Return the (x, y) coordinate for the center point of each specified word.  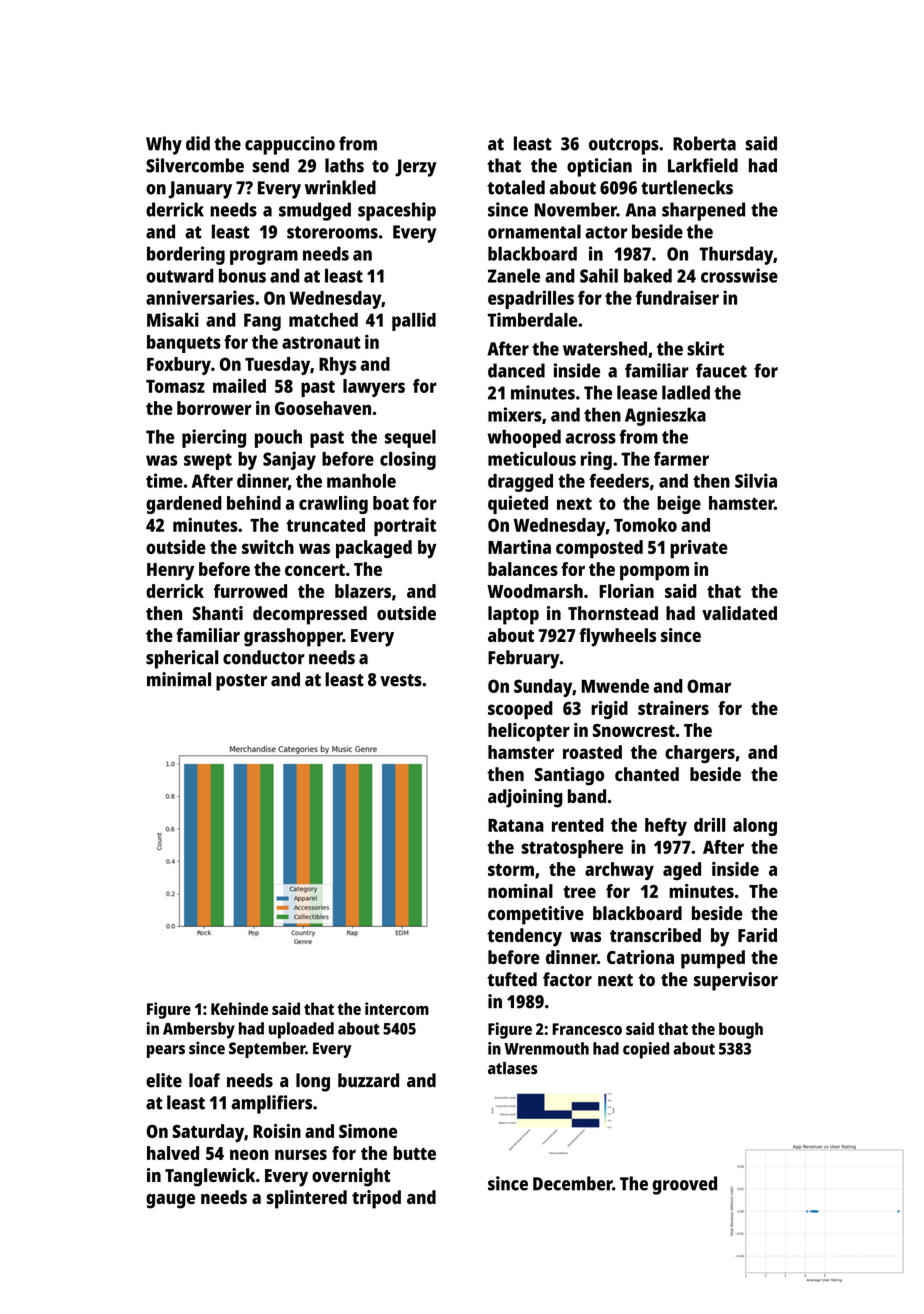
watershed (605, 348)
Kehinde (239, 1008)
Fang (262, 322)
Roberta (704, 143)
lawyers (374, 388)
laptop (513, 615)
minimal (179, 679)
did (198, 143)
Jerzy (416, 168)
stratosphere (572, 849)
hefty (666, 827)
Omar (709, 686)
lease (637, 392)
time (164, 480)
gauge (170, 1201)
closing (408, 460)
